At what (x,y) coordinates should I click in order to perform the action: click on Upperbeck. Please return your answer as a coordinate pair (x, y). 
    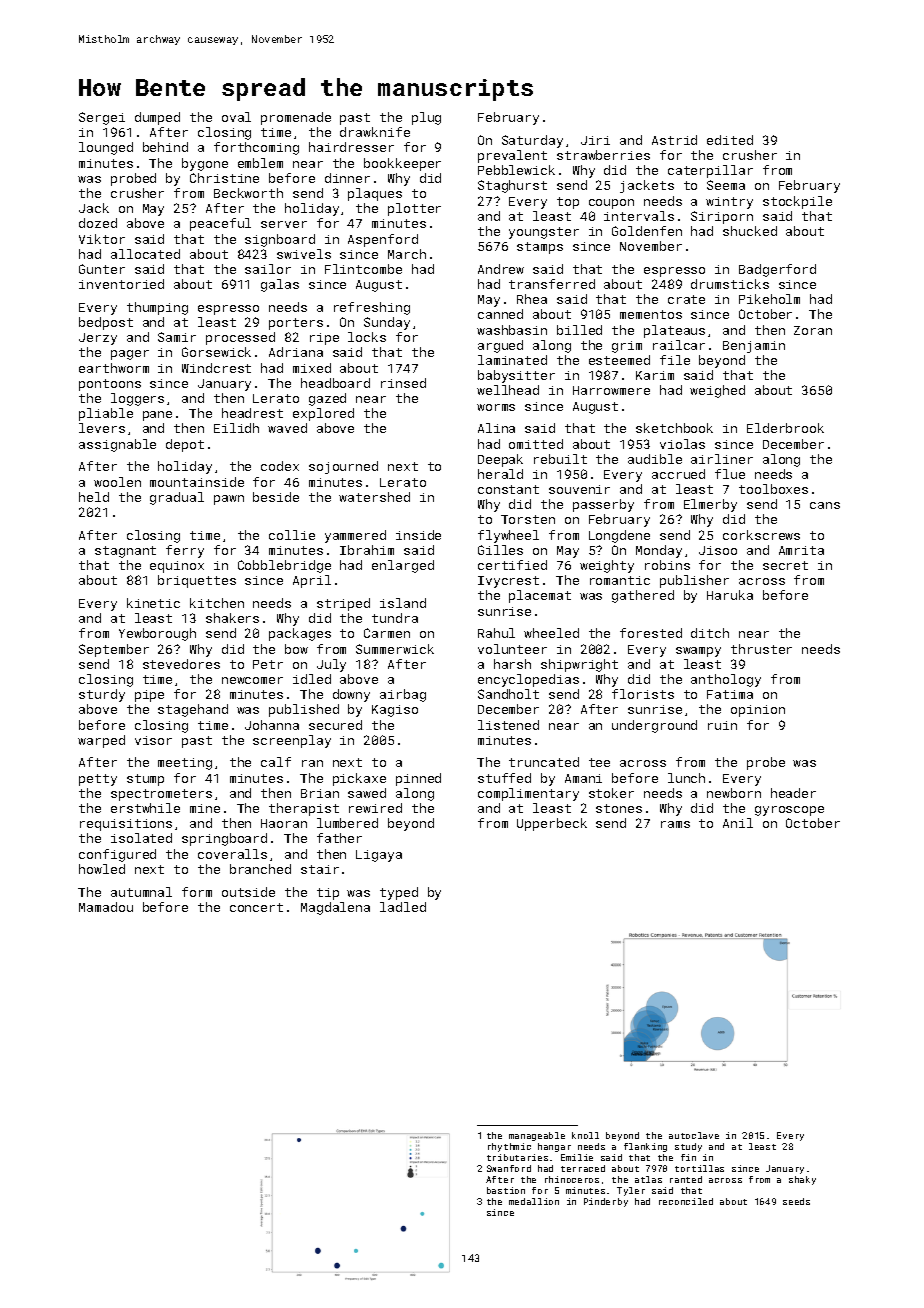
    Looking at the image, I should click on (552, 824).
